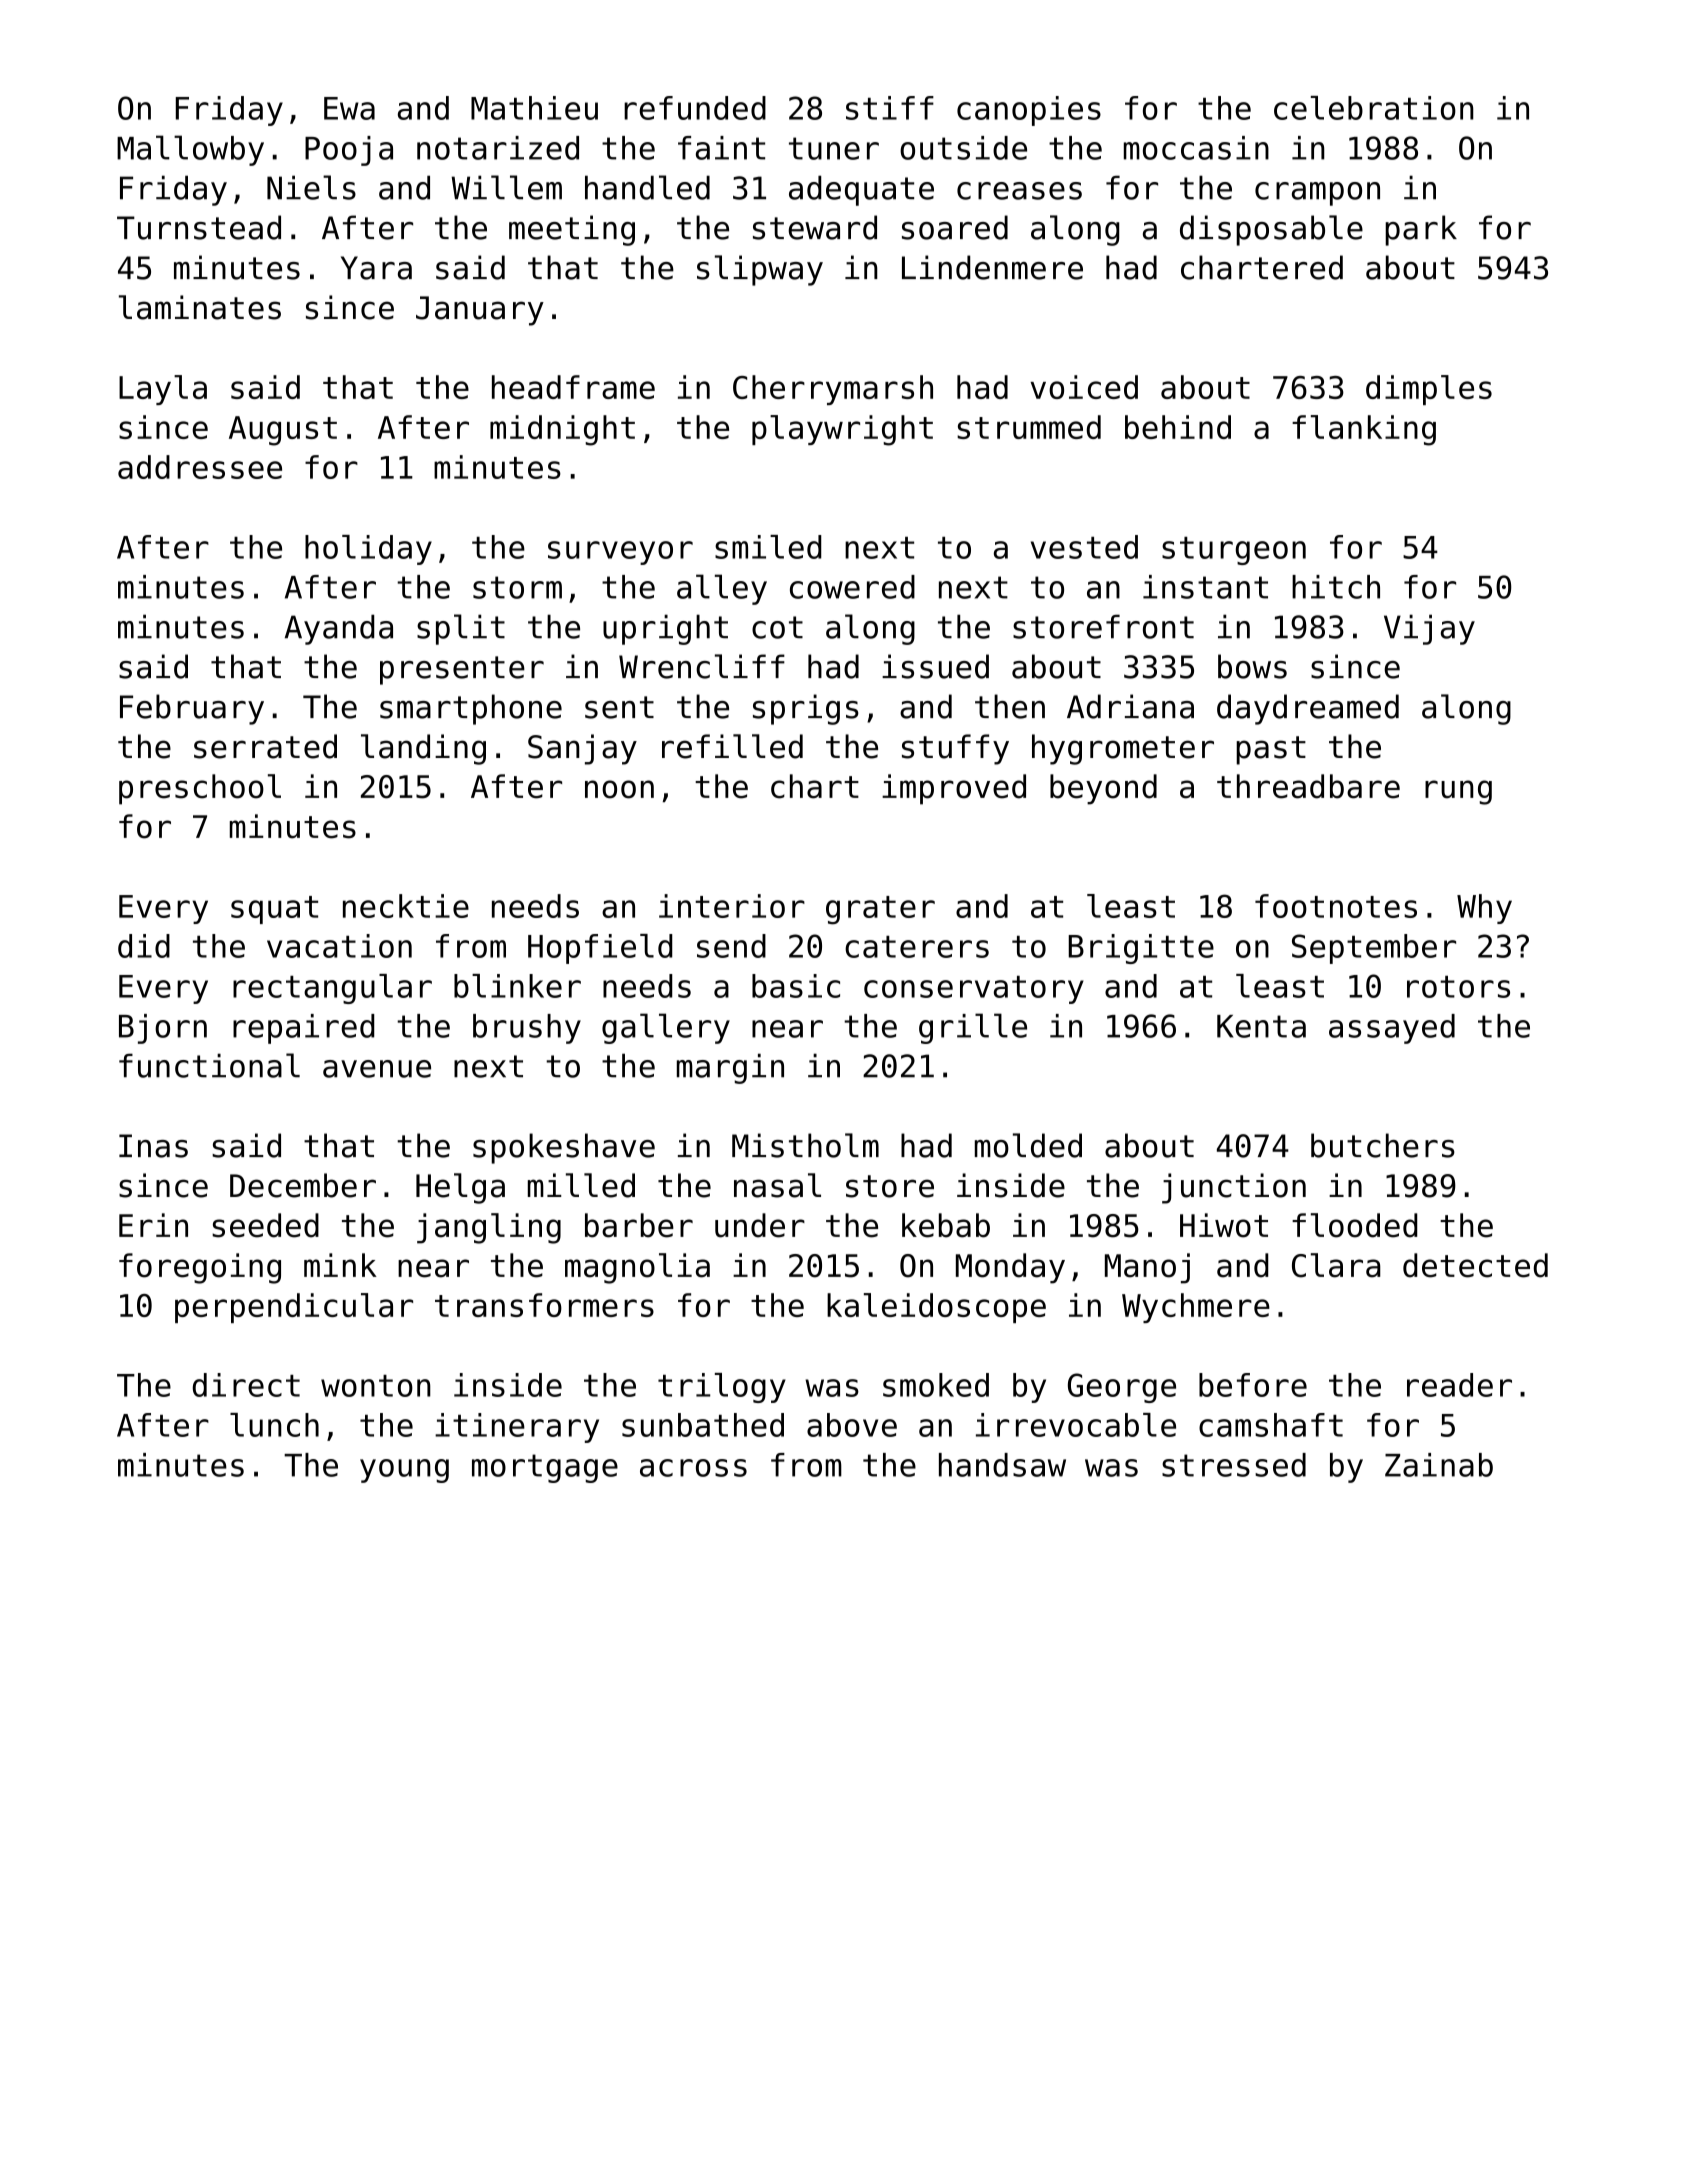  I want to click on Mathieu, so click(534, 108).
